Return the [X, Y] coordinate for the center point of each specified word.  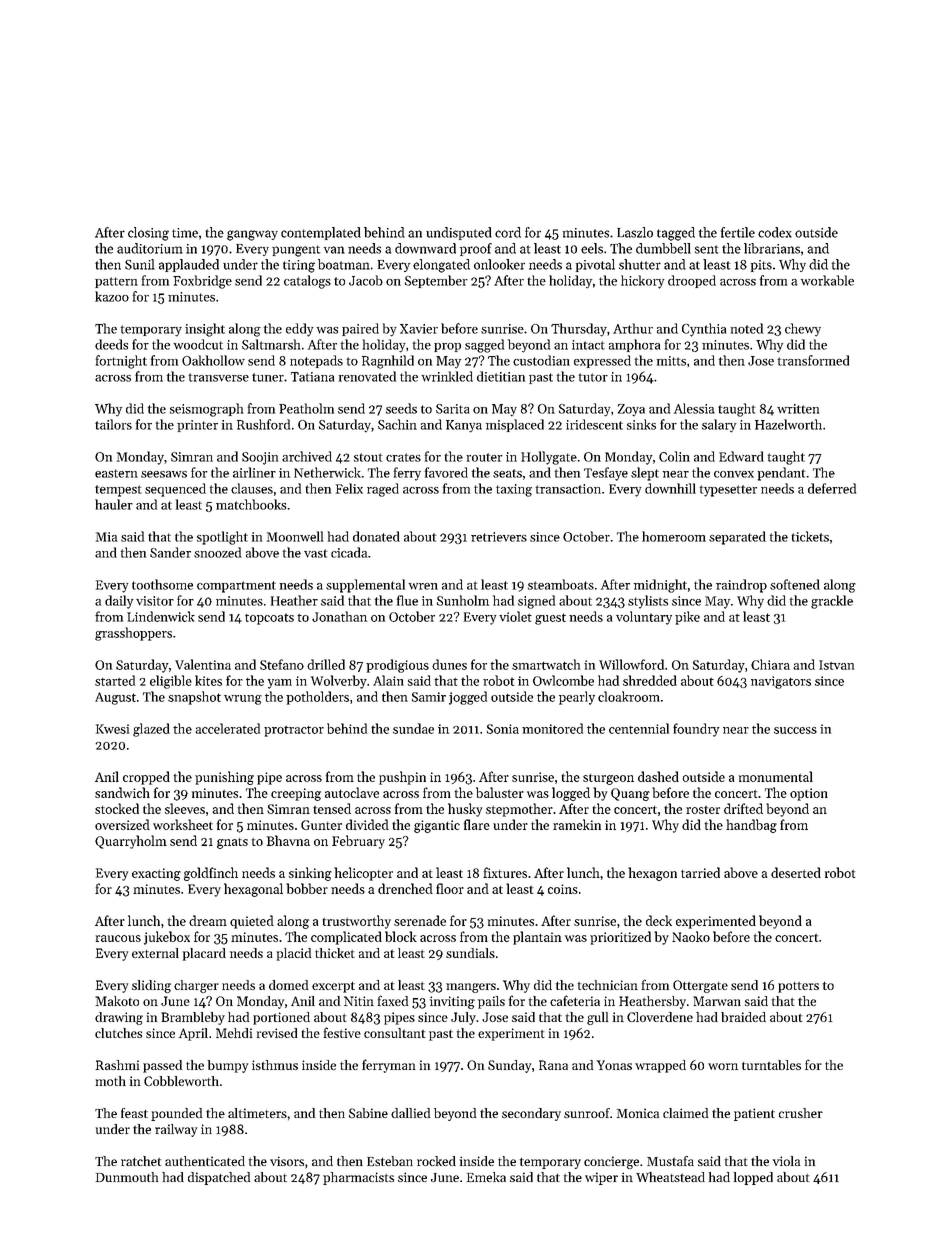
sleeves [185, 808]
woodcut [199, 344]
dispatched [219, 1178]
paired [360, 329]
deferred [832, 488]
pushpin [402, 778]
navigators [781, 682]
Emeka [486, 1177]
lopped [753, 1178]
